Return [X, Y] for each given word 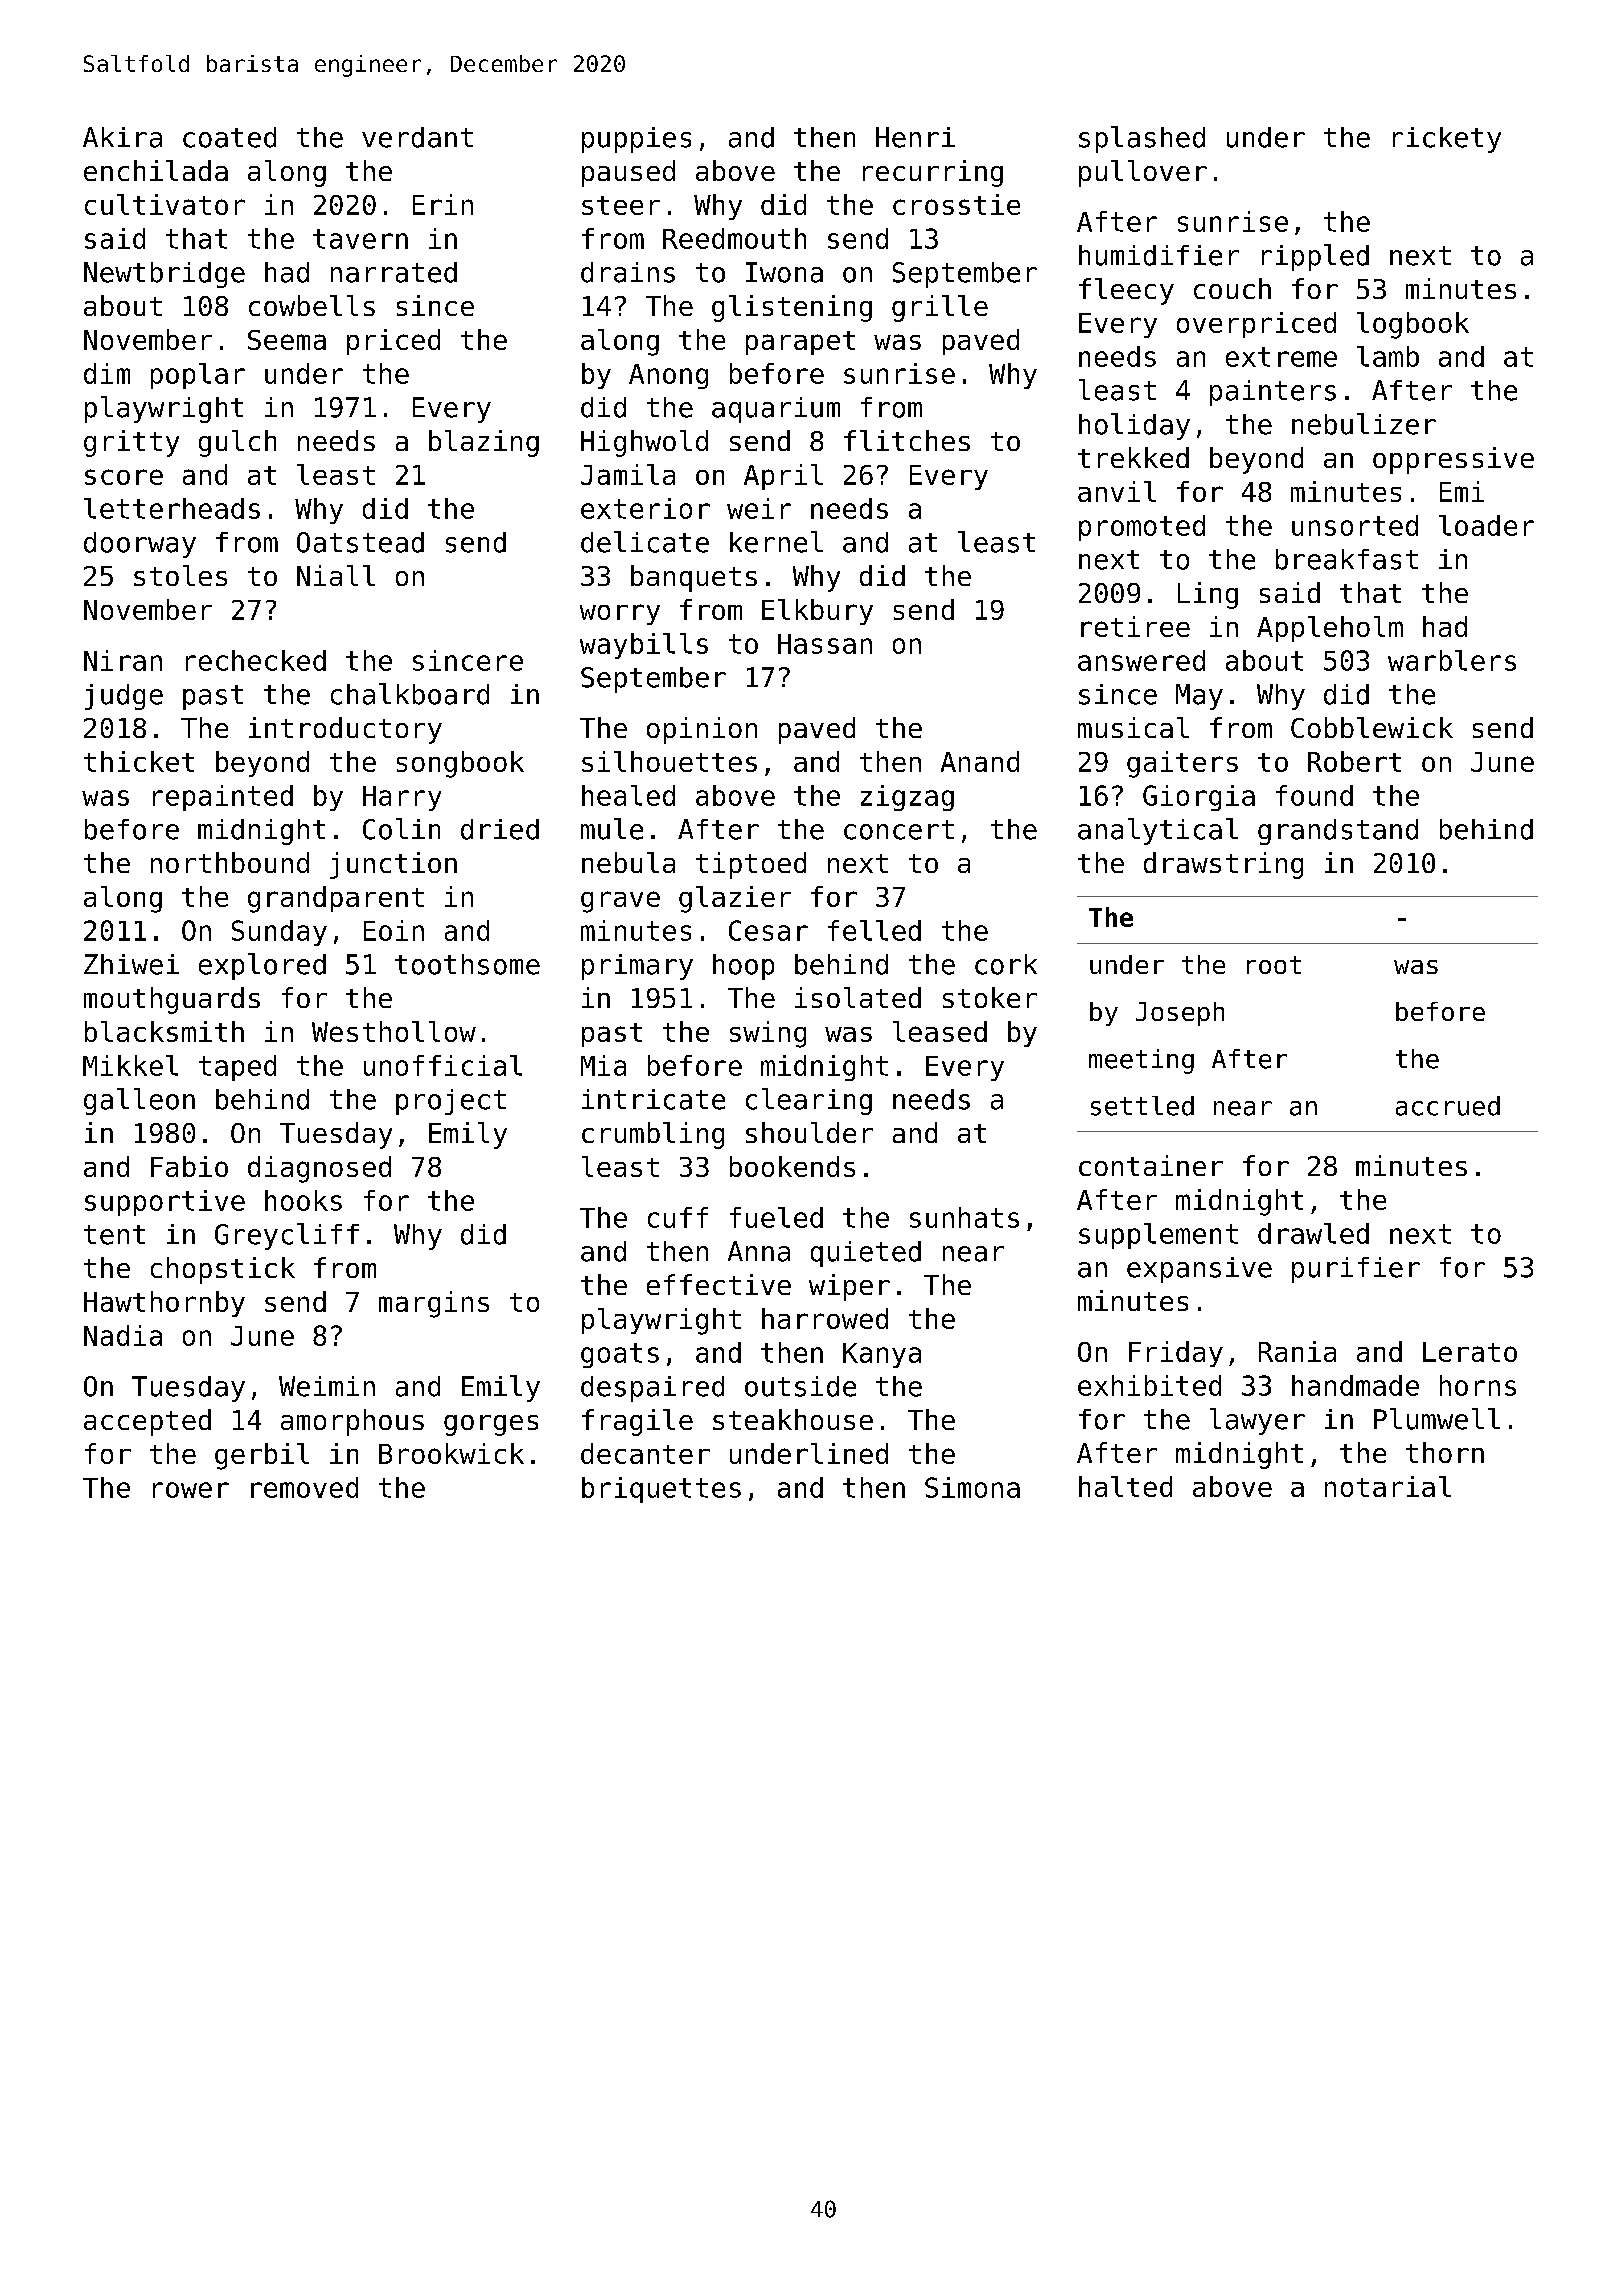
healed [628, 795]
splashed [1142, 139]
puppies [636, 140]
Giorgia [1199, 798]
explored [262, 966]
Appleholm [1330, 629]
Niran [123, 660]
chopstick [223, 1270]
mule [612, 829]
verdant [417, 137]
